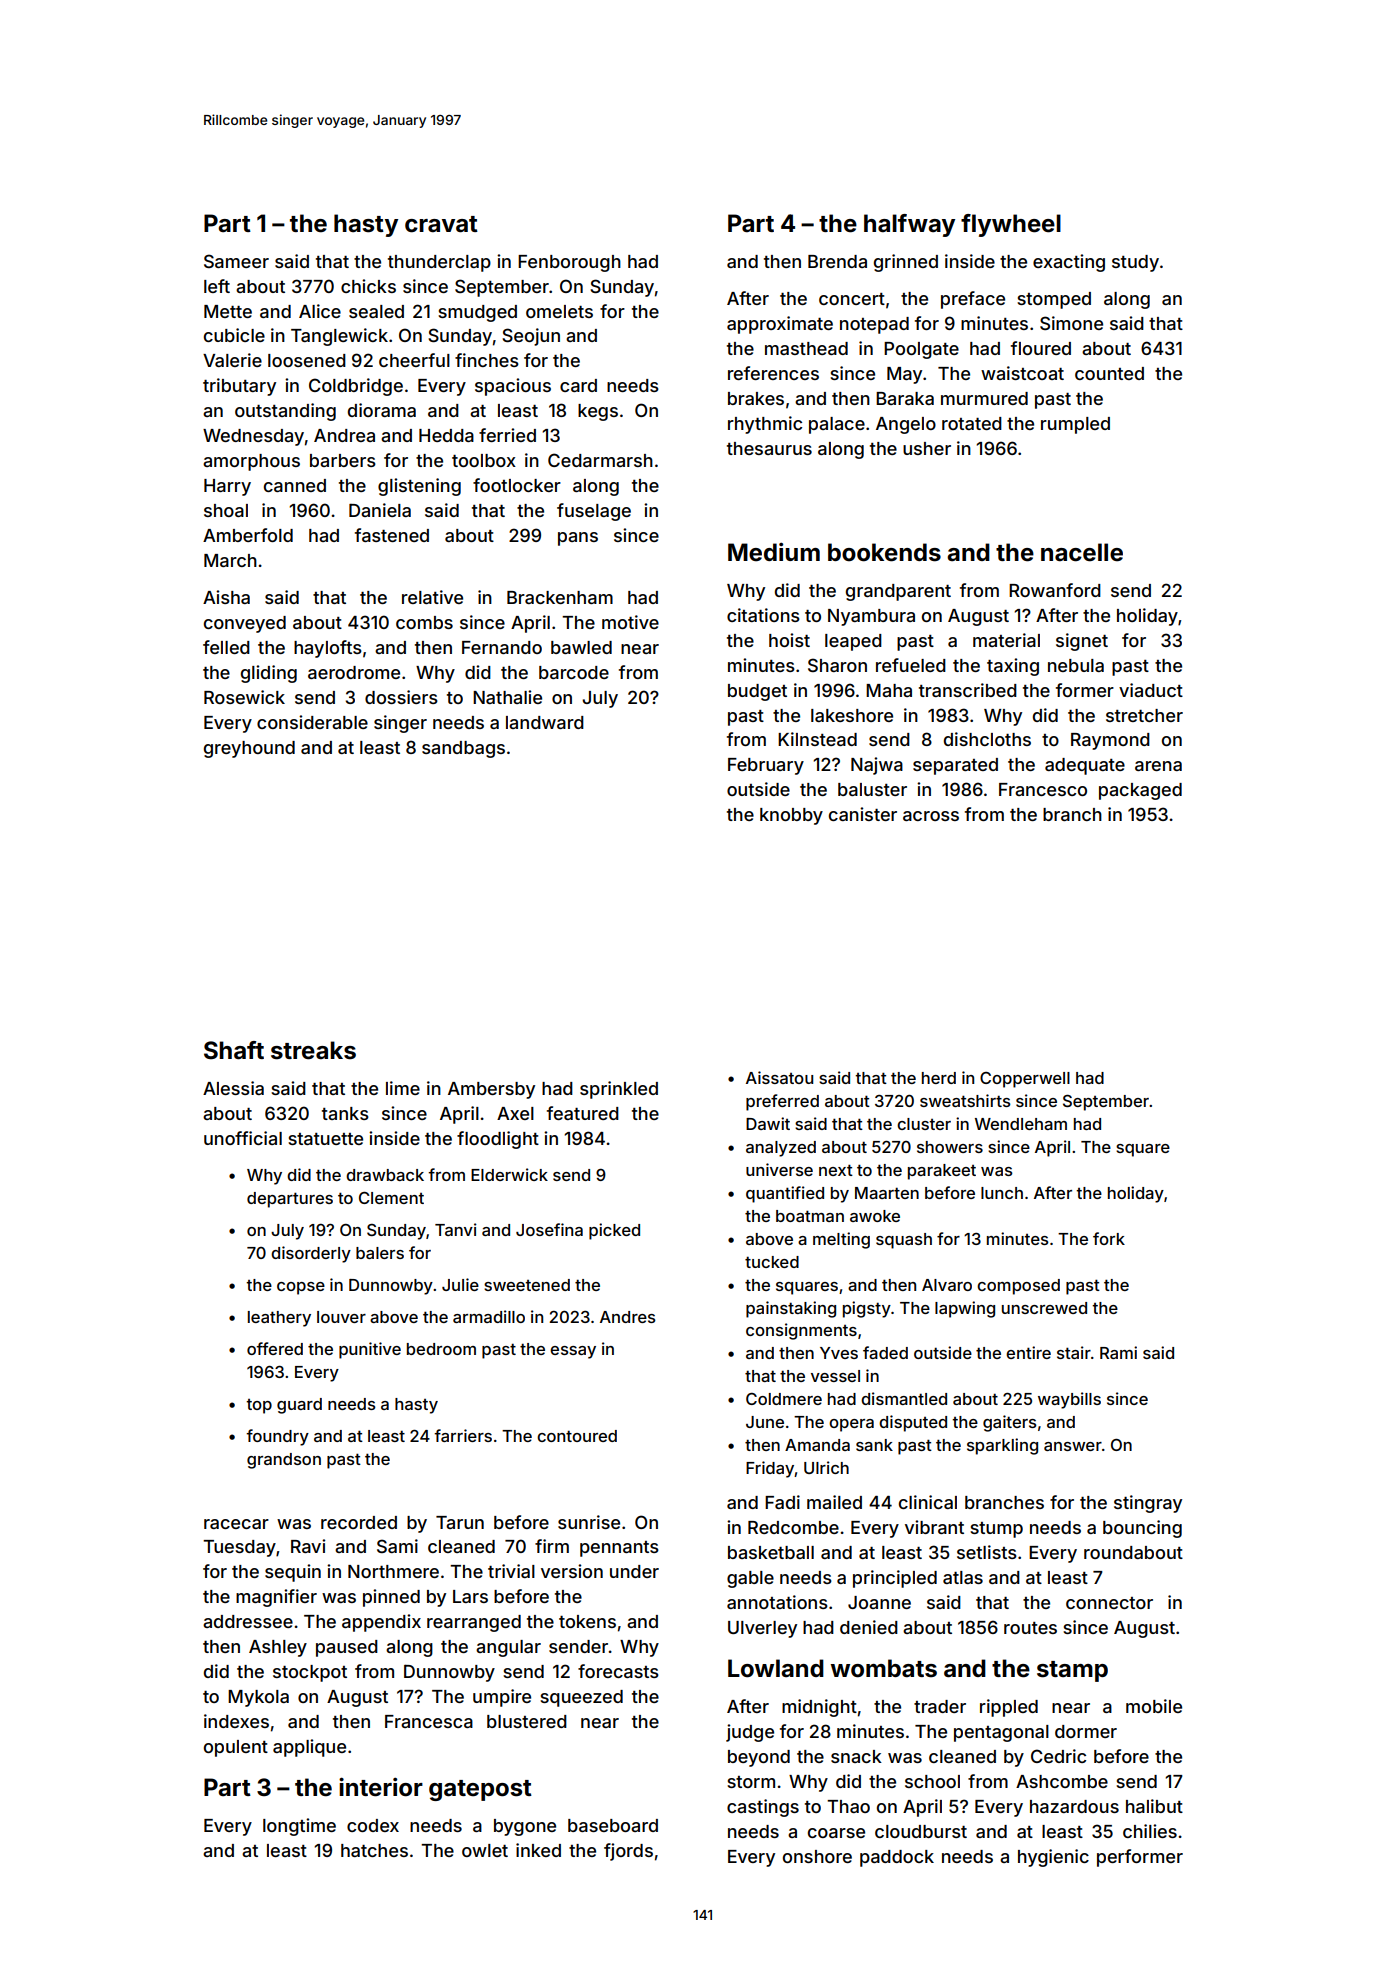 The height and width of the page is (1969, 1386). Describe the element at coordinates (574, 672) in the page. I see `barcode` at that location.
